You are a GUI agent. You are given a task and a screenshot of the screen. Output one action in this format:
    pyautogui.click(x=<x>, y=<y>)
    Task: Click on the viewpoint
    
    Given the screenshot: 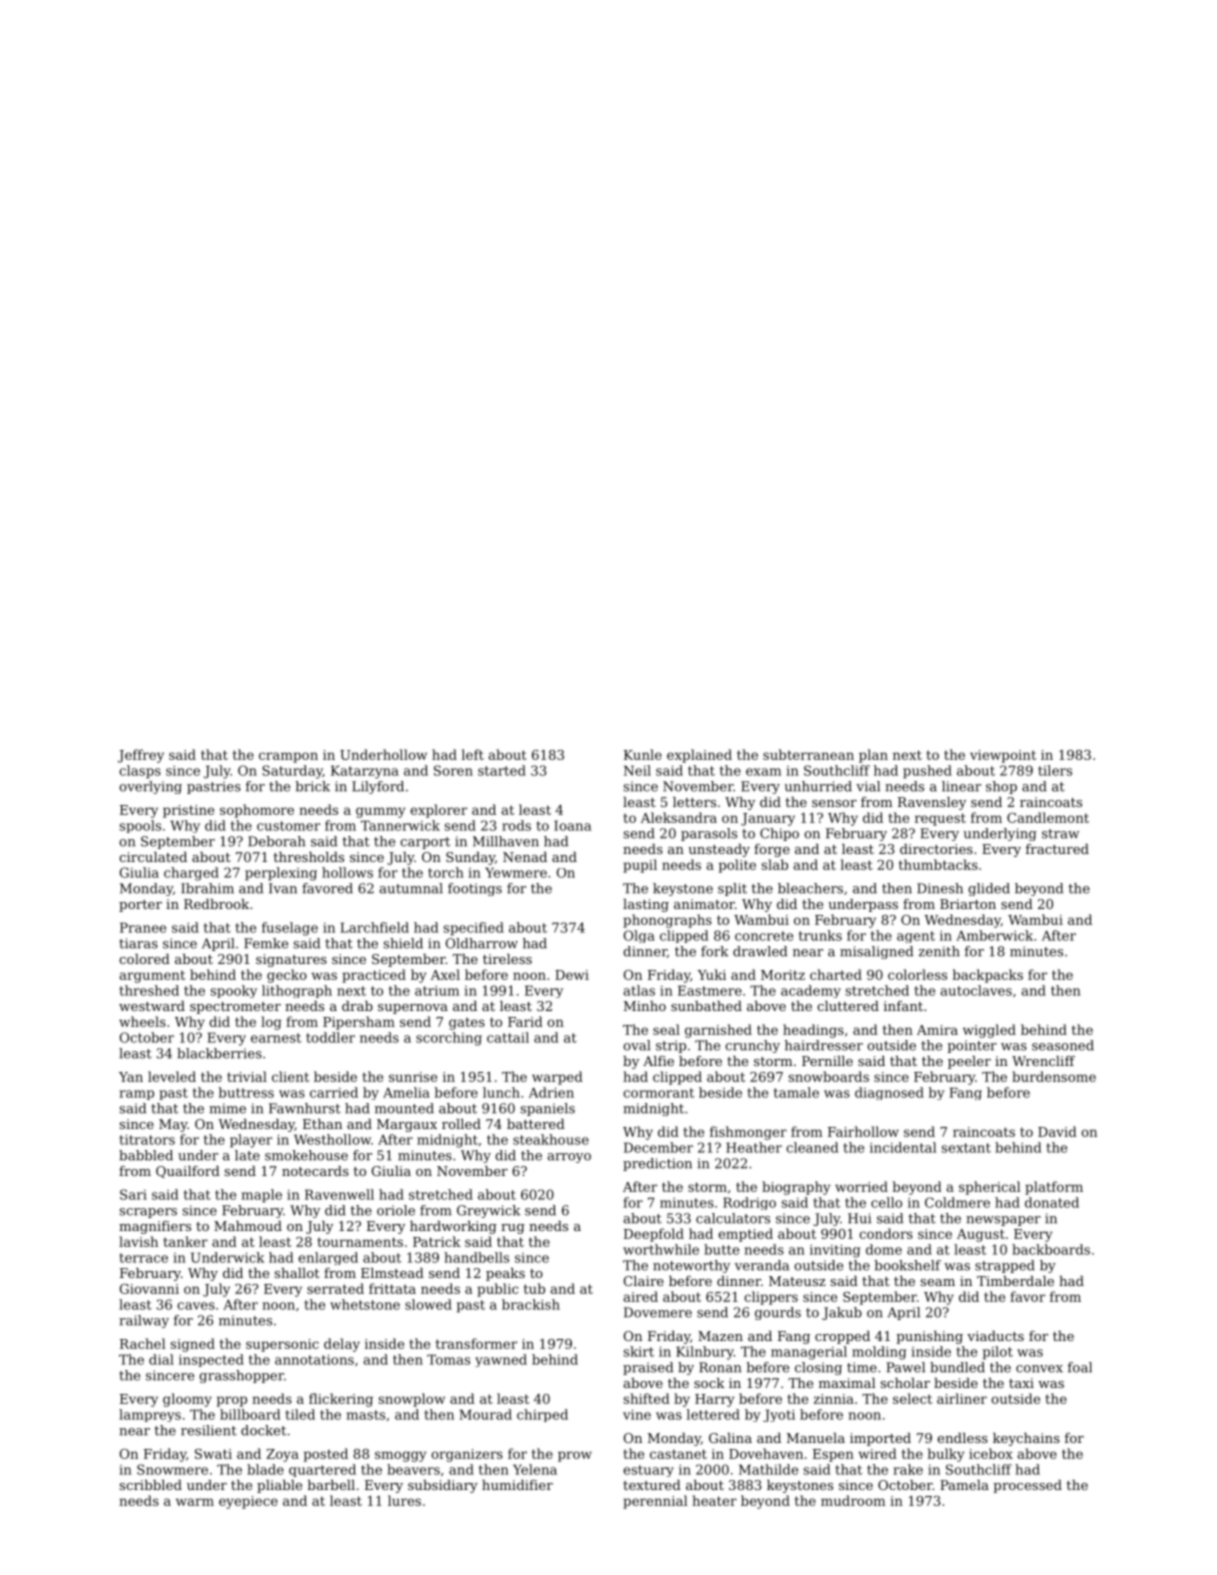 What is the action you would take?
    pyautogui.click(x=1003, y=756)
